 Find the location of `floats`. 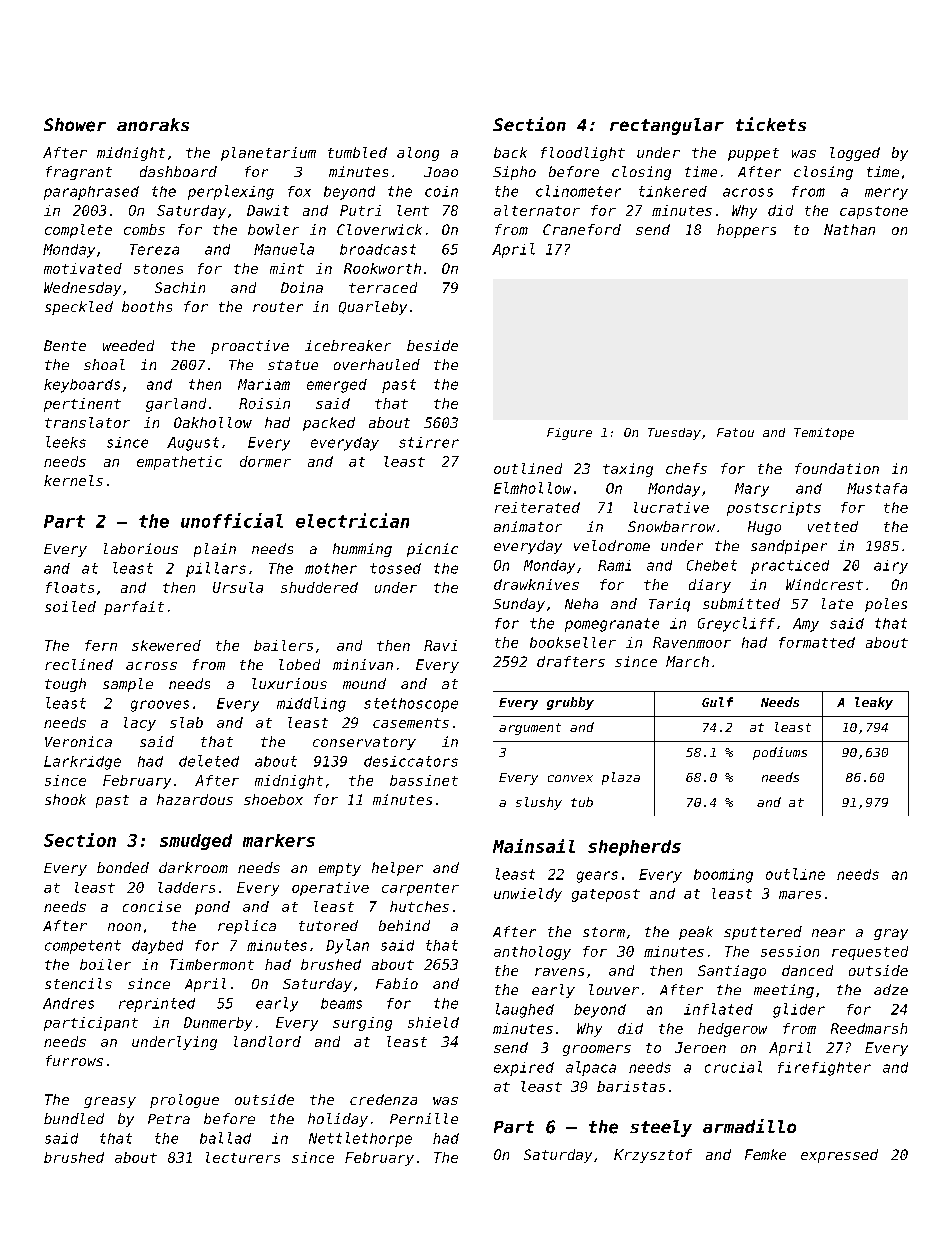

floats is located at coordinates (70, 587).
